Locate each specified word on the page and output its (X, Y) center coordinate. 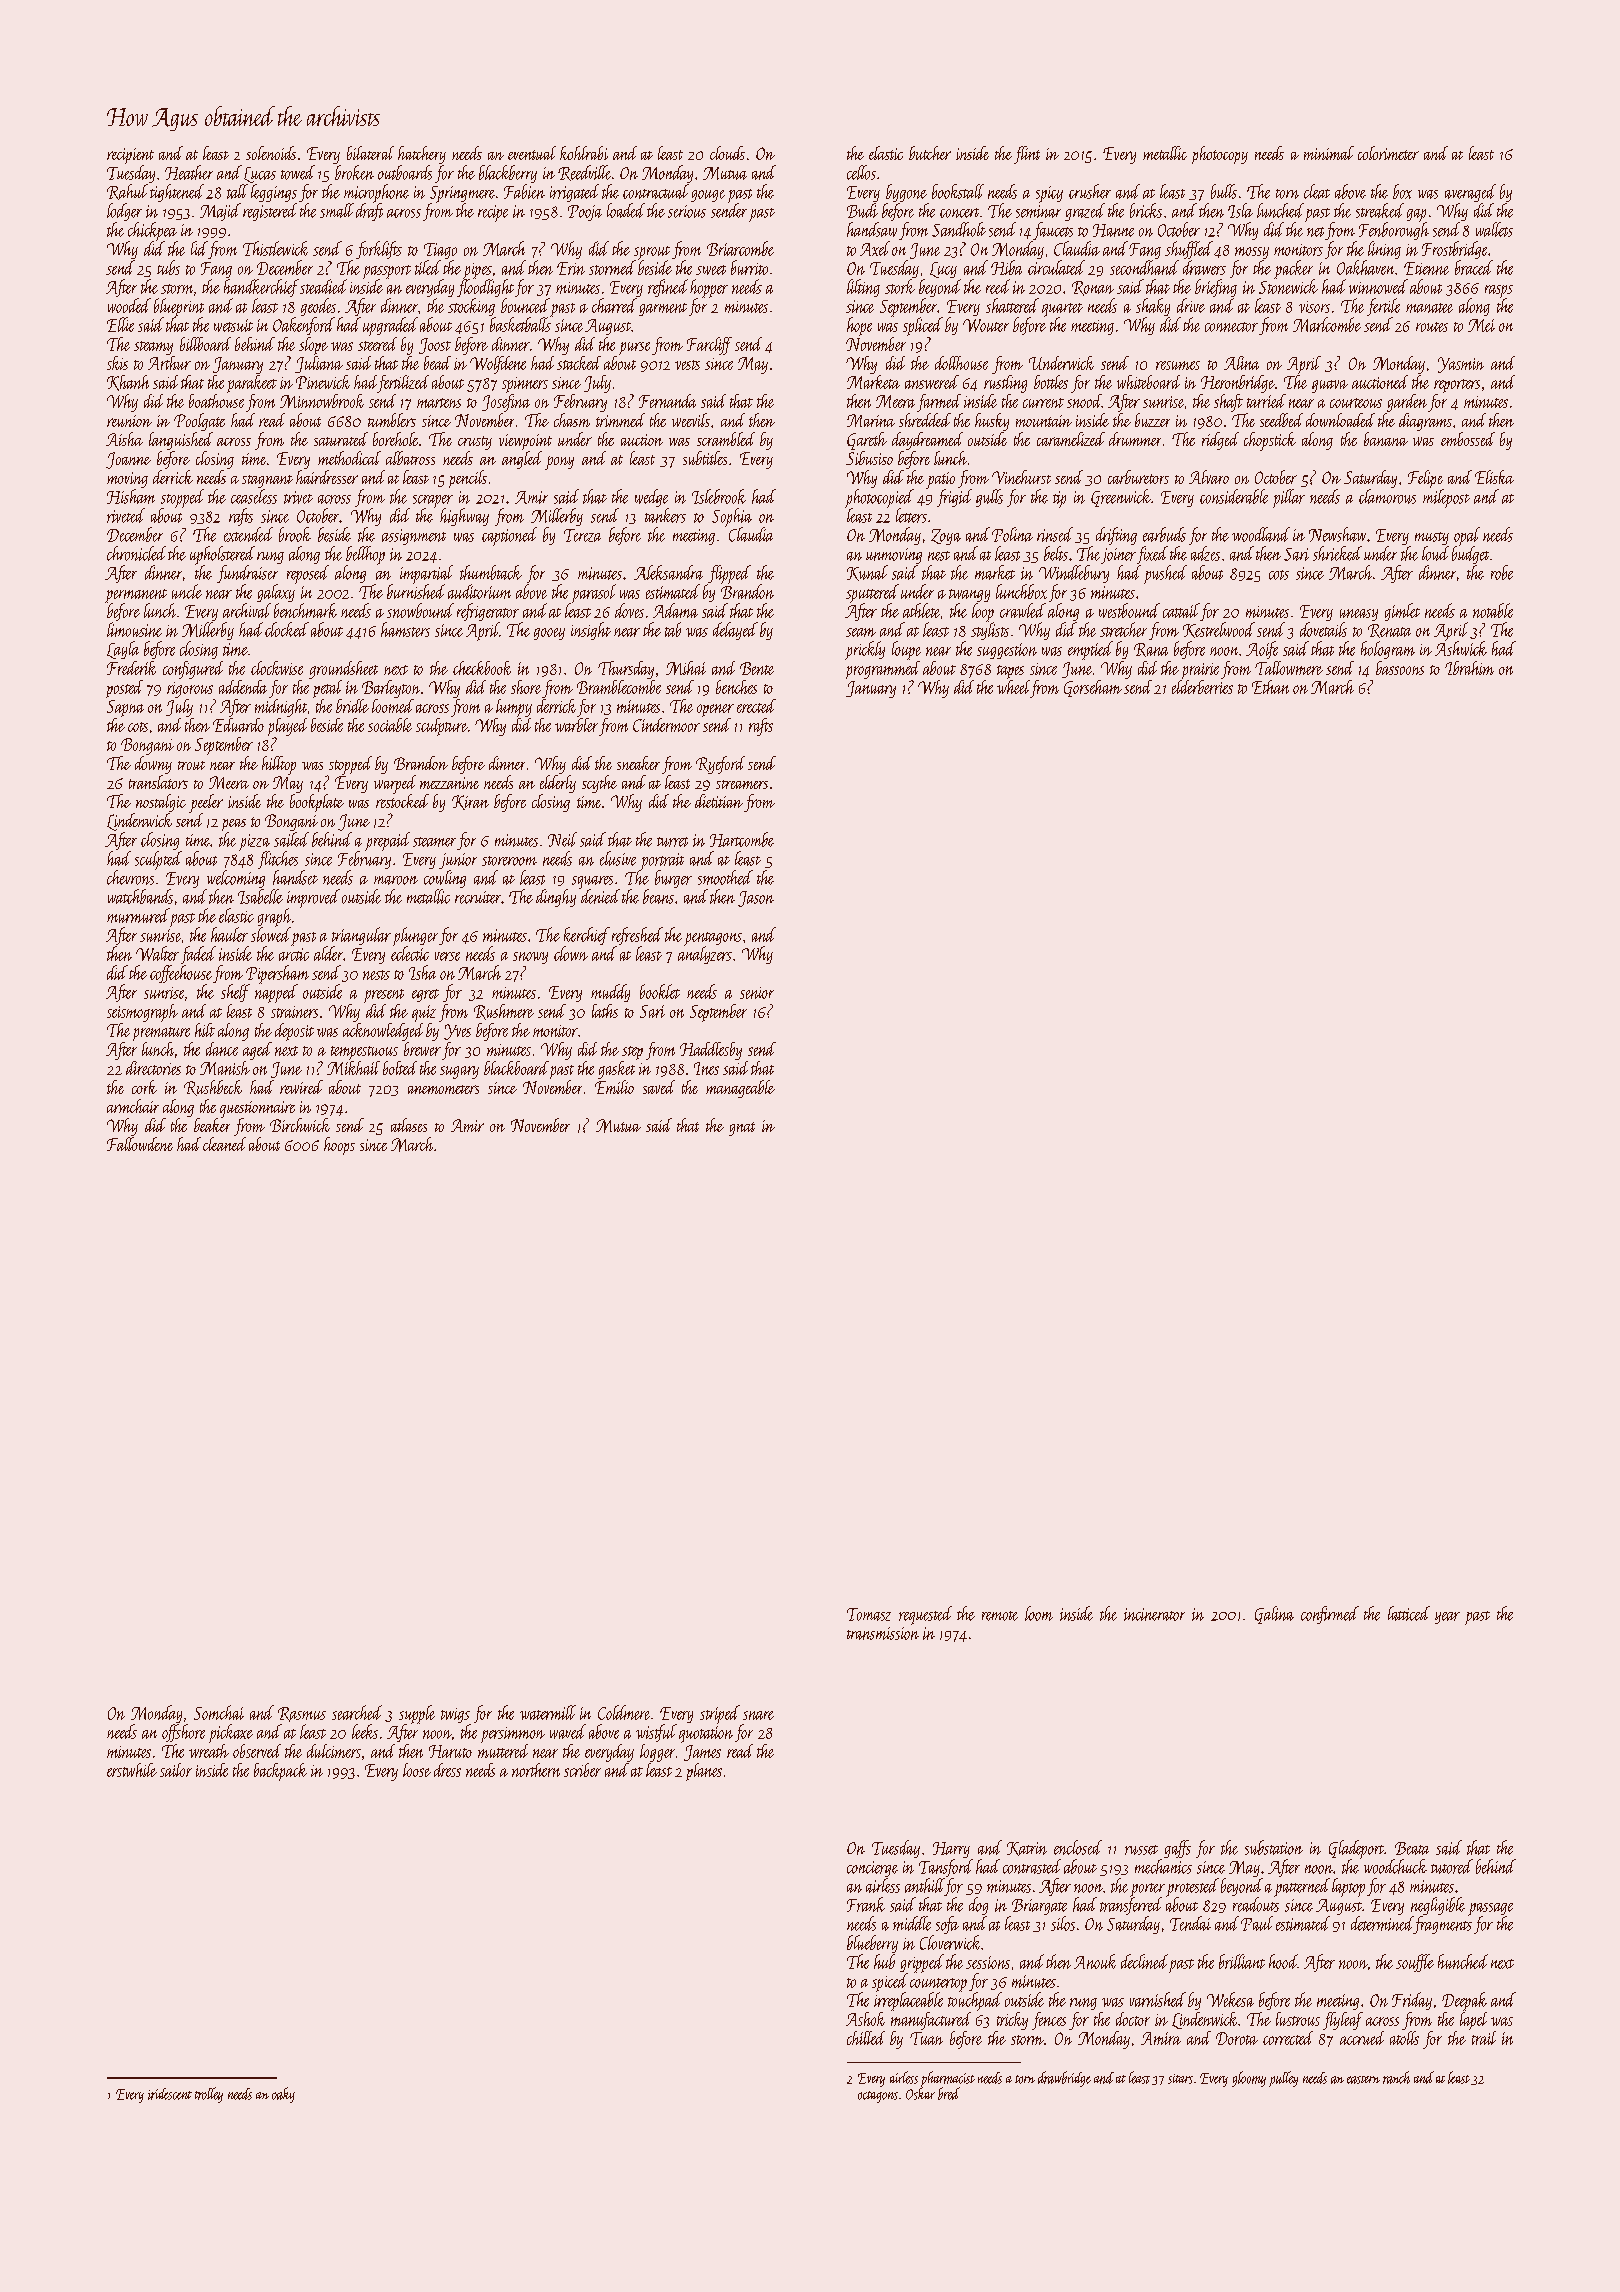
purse (634, 348)
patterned (1302, 1887)
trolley (209, 2095)
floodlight (485, 288)
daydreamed (927, 441)
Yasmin (1461, 365)
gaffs (1177, 1849)
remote (1000, 1616)
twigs (455, 1715)
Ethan (1270, 687)
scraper (433, 501)
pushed (1165, 574)
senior (757, 993)
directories (153, 1068)
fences (1049, 2021)
